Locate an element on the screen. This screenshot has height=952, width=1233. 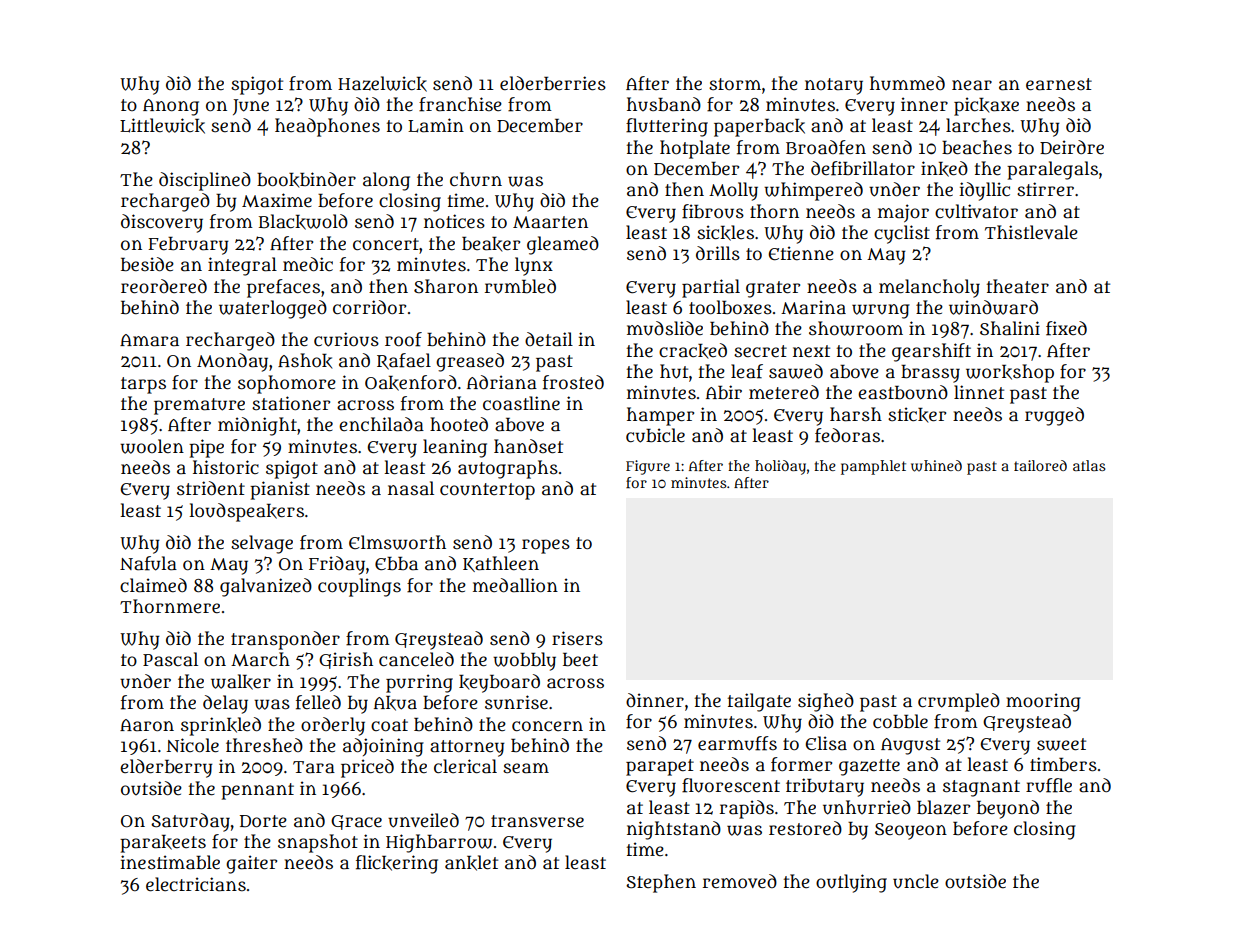
anklet is located at coordinates (471, 863).
